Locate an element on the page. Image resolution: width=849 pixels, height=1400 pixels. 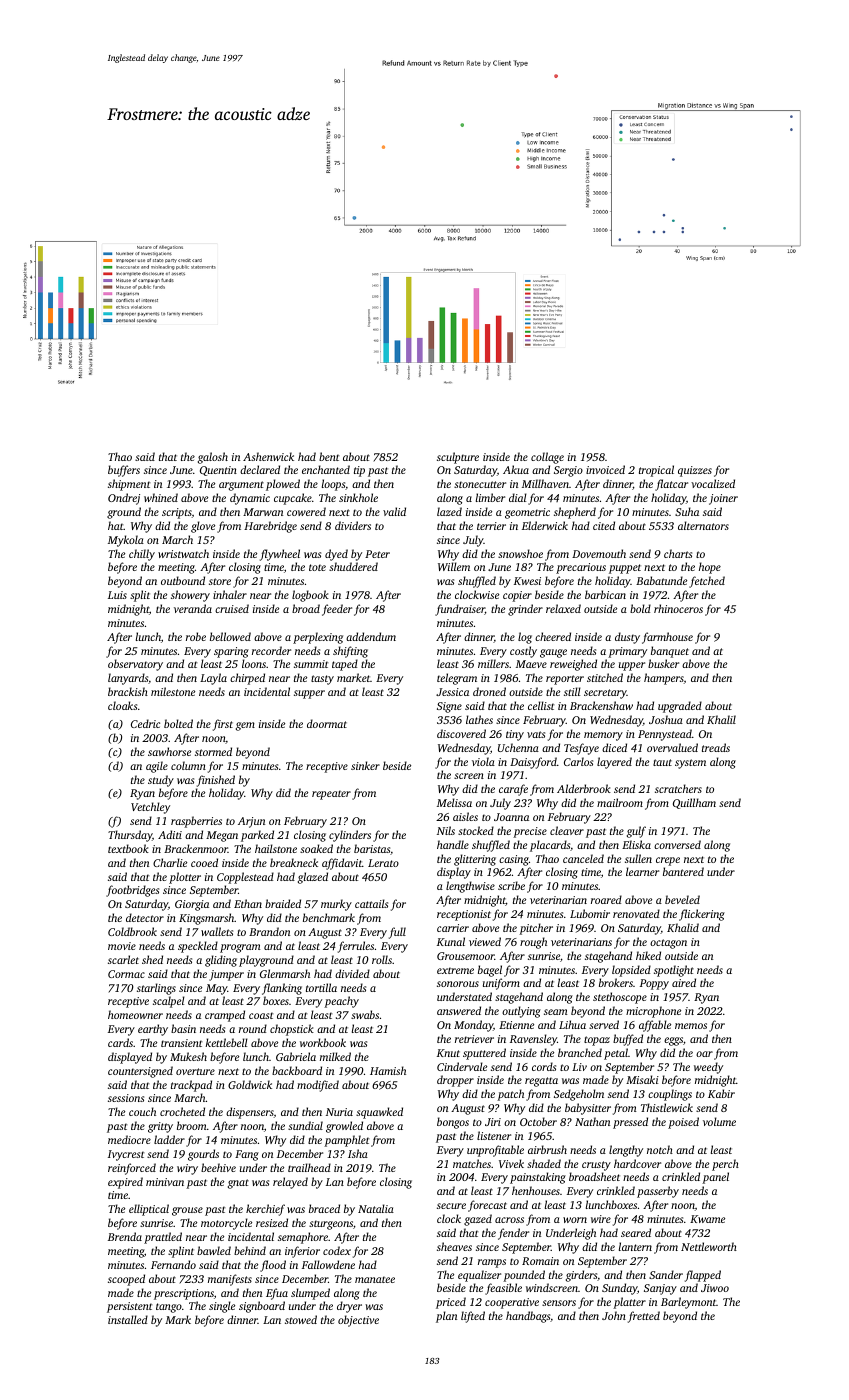
tortilla is located at coordinates (321, 987).
